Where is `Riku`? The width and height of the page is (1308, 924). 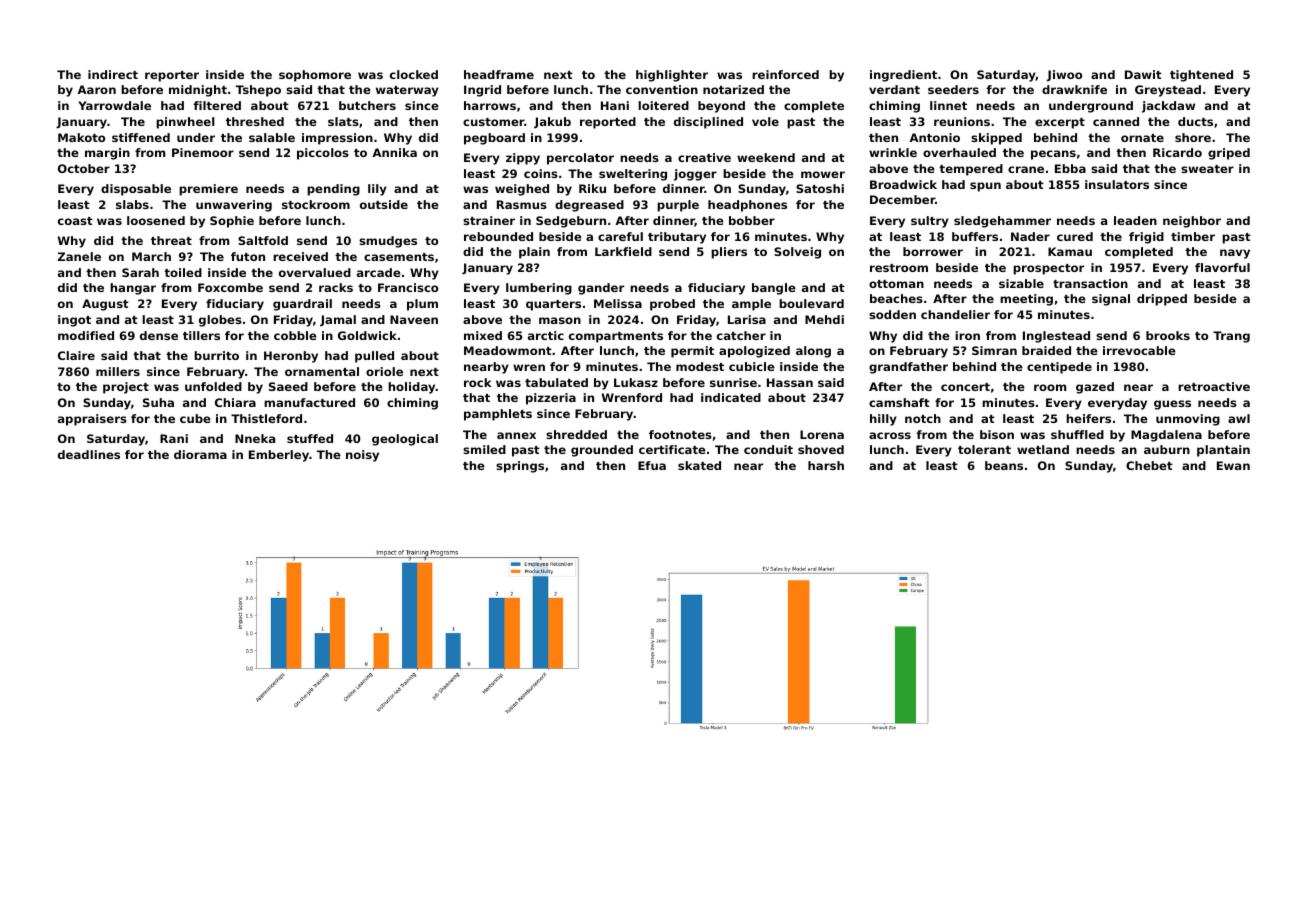
Riku is located at coordinates (592, 188).
